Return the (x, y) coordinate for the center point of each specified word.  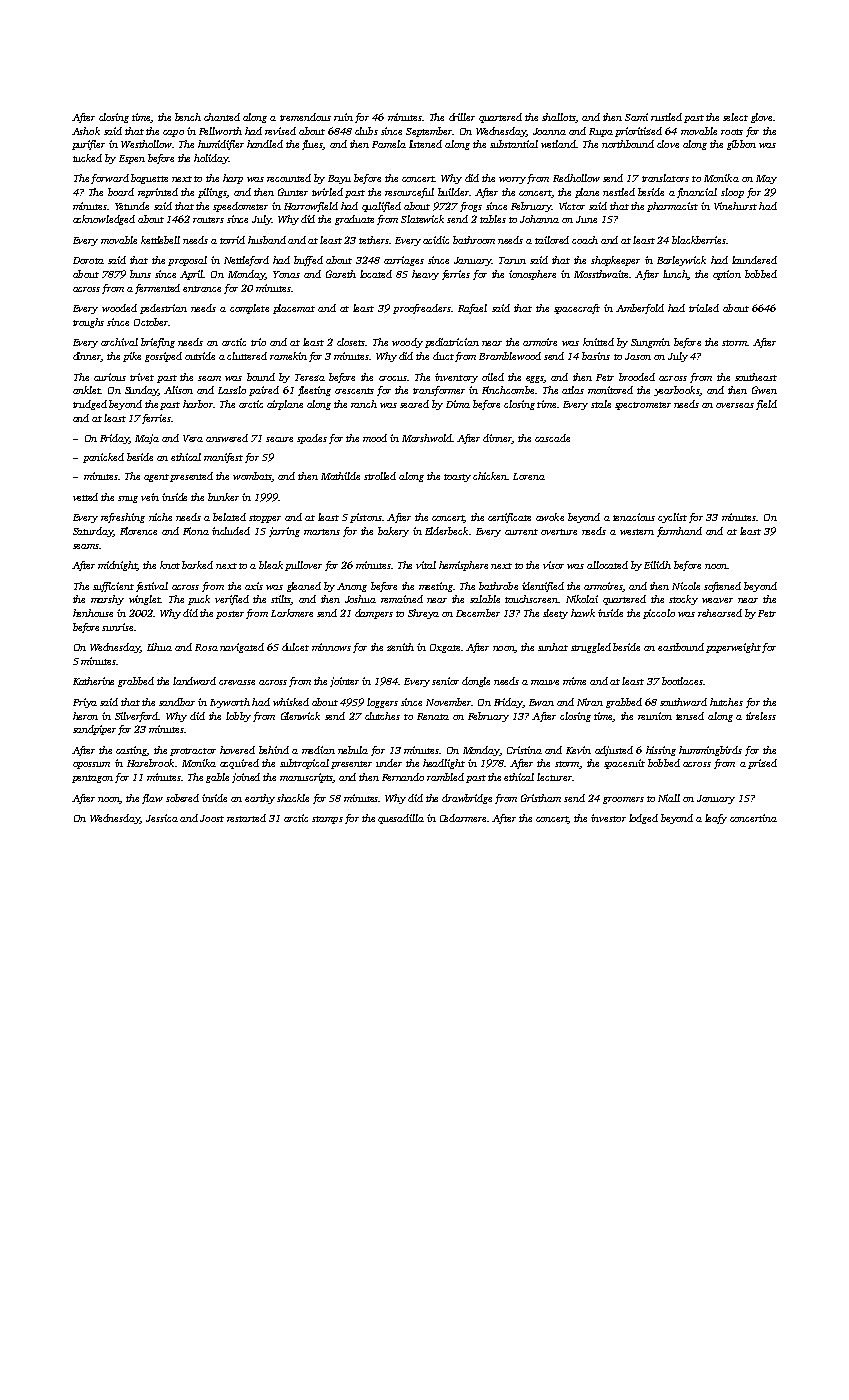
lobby (238, 717)
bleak (271, 565)
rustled (666, 117)
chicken (490, 476)
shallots (559, 118)
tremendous (305, 117)
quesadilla (401, 819)
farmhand (679, 532)
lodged (643, 819)
